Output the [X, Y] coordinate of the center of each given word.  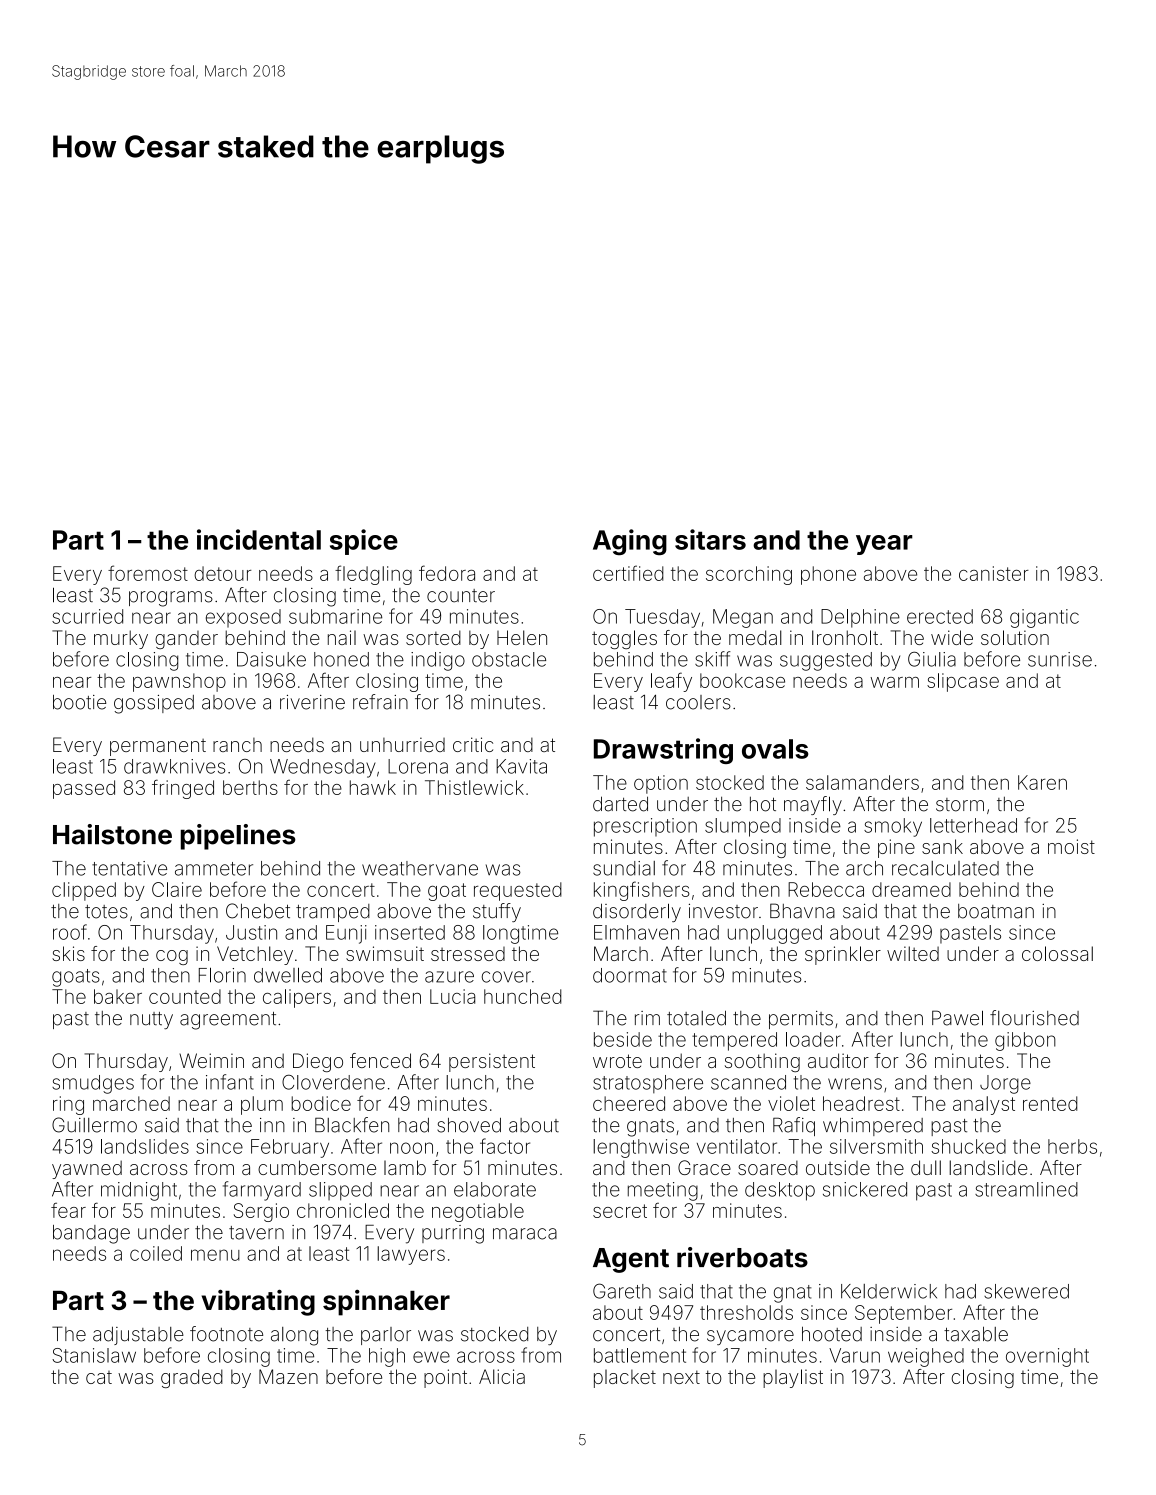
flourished [1034, 1018]
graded [192, 1378]
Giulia [932, 659]
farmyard [262, 1191]
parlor [386, 1336]
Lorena [418, 766]
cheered [629, 1103]
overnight [1047, 1357]
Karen [1042, 782]
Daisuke [271, 659]
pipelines [238, 837]
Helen [522, 637]
